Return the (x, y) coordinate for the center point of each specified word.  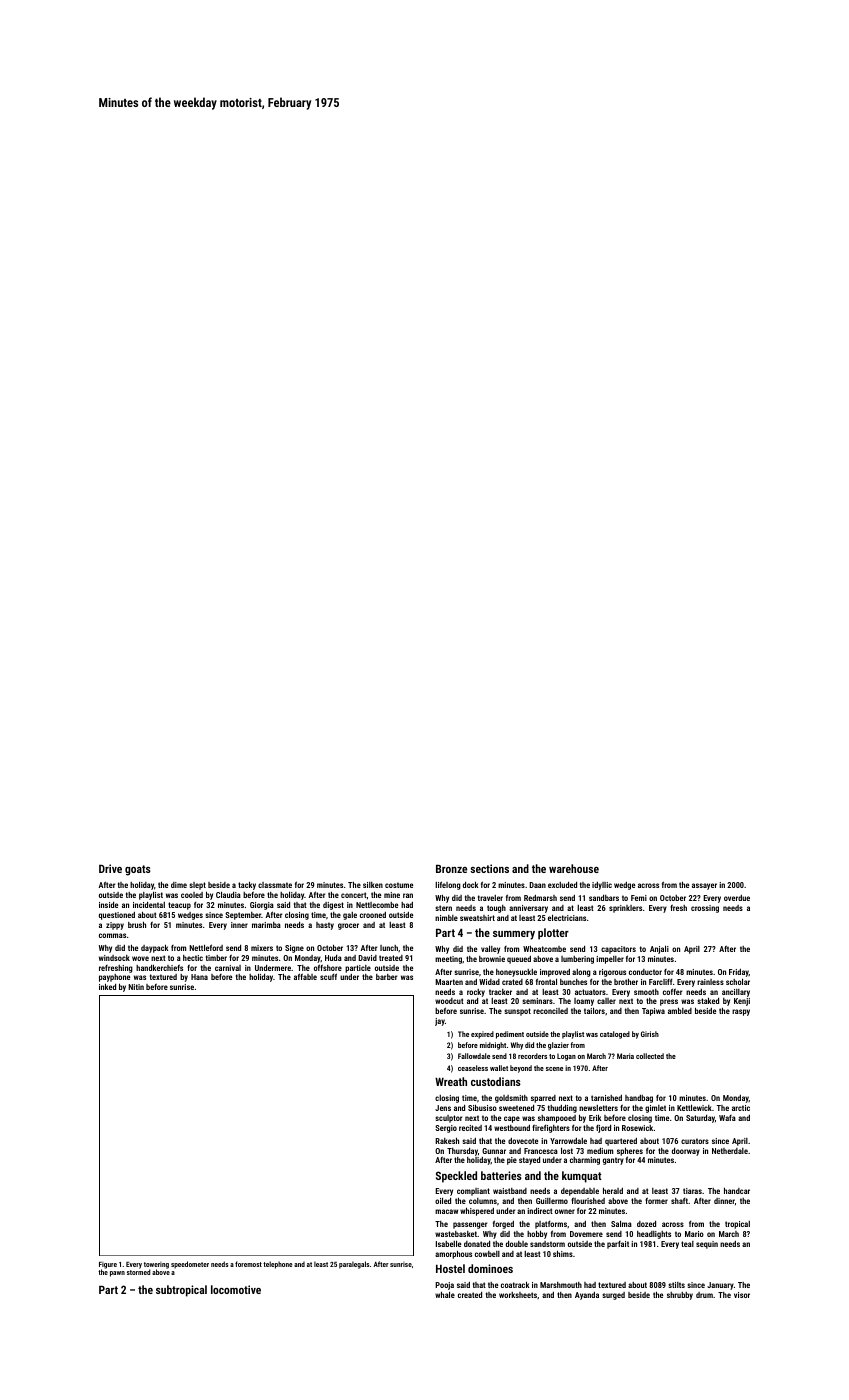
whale (445, 1294)
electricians (567, 917)
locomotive (236, 1289)
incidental (149, 905)
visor (742, 1295)
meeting (448, 960)
